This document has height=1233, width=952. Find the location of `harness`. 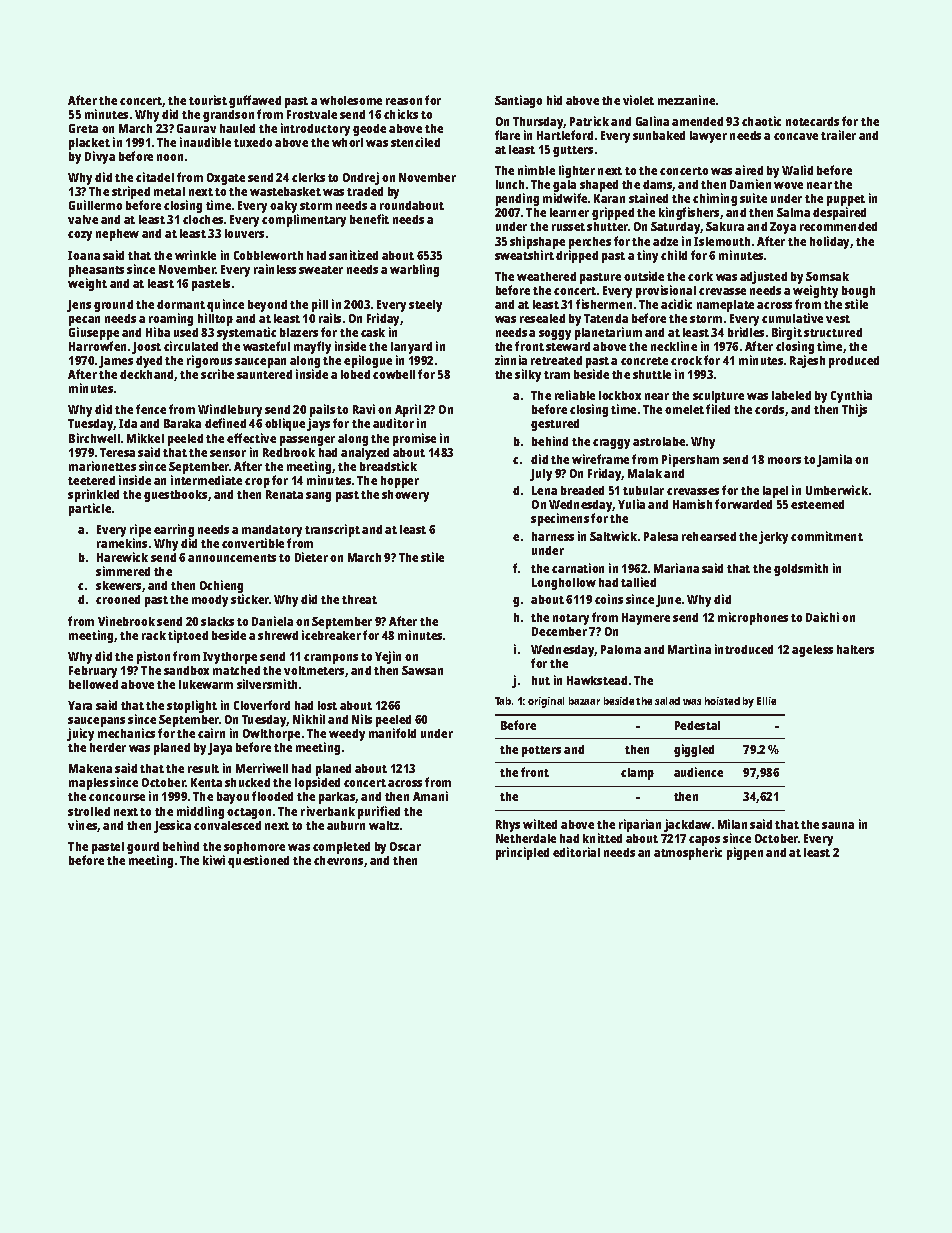

harness is located at coordinates (553, 536).
